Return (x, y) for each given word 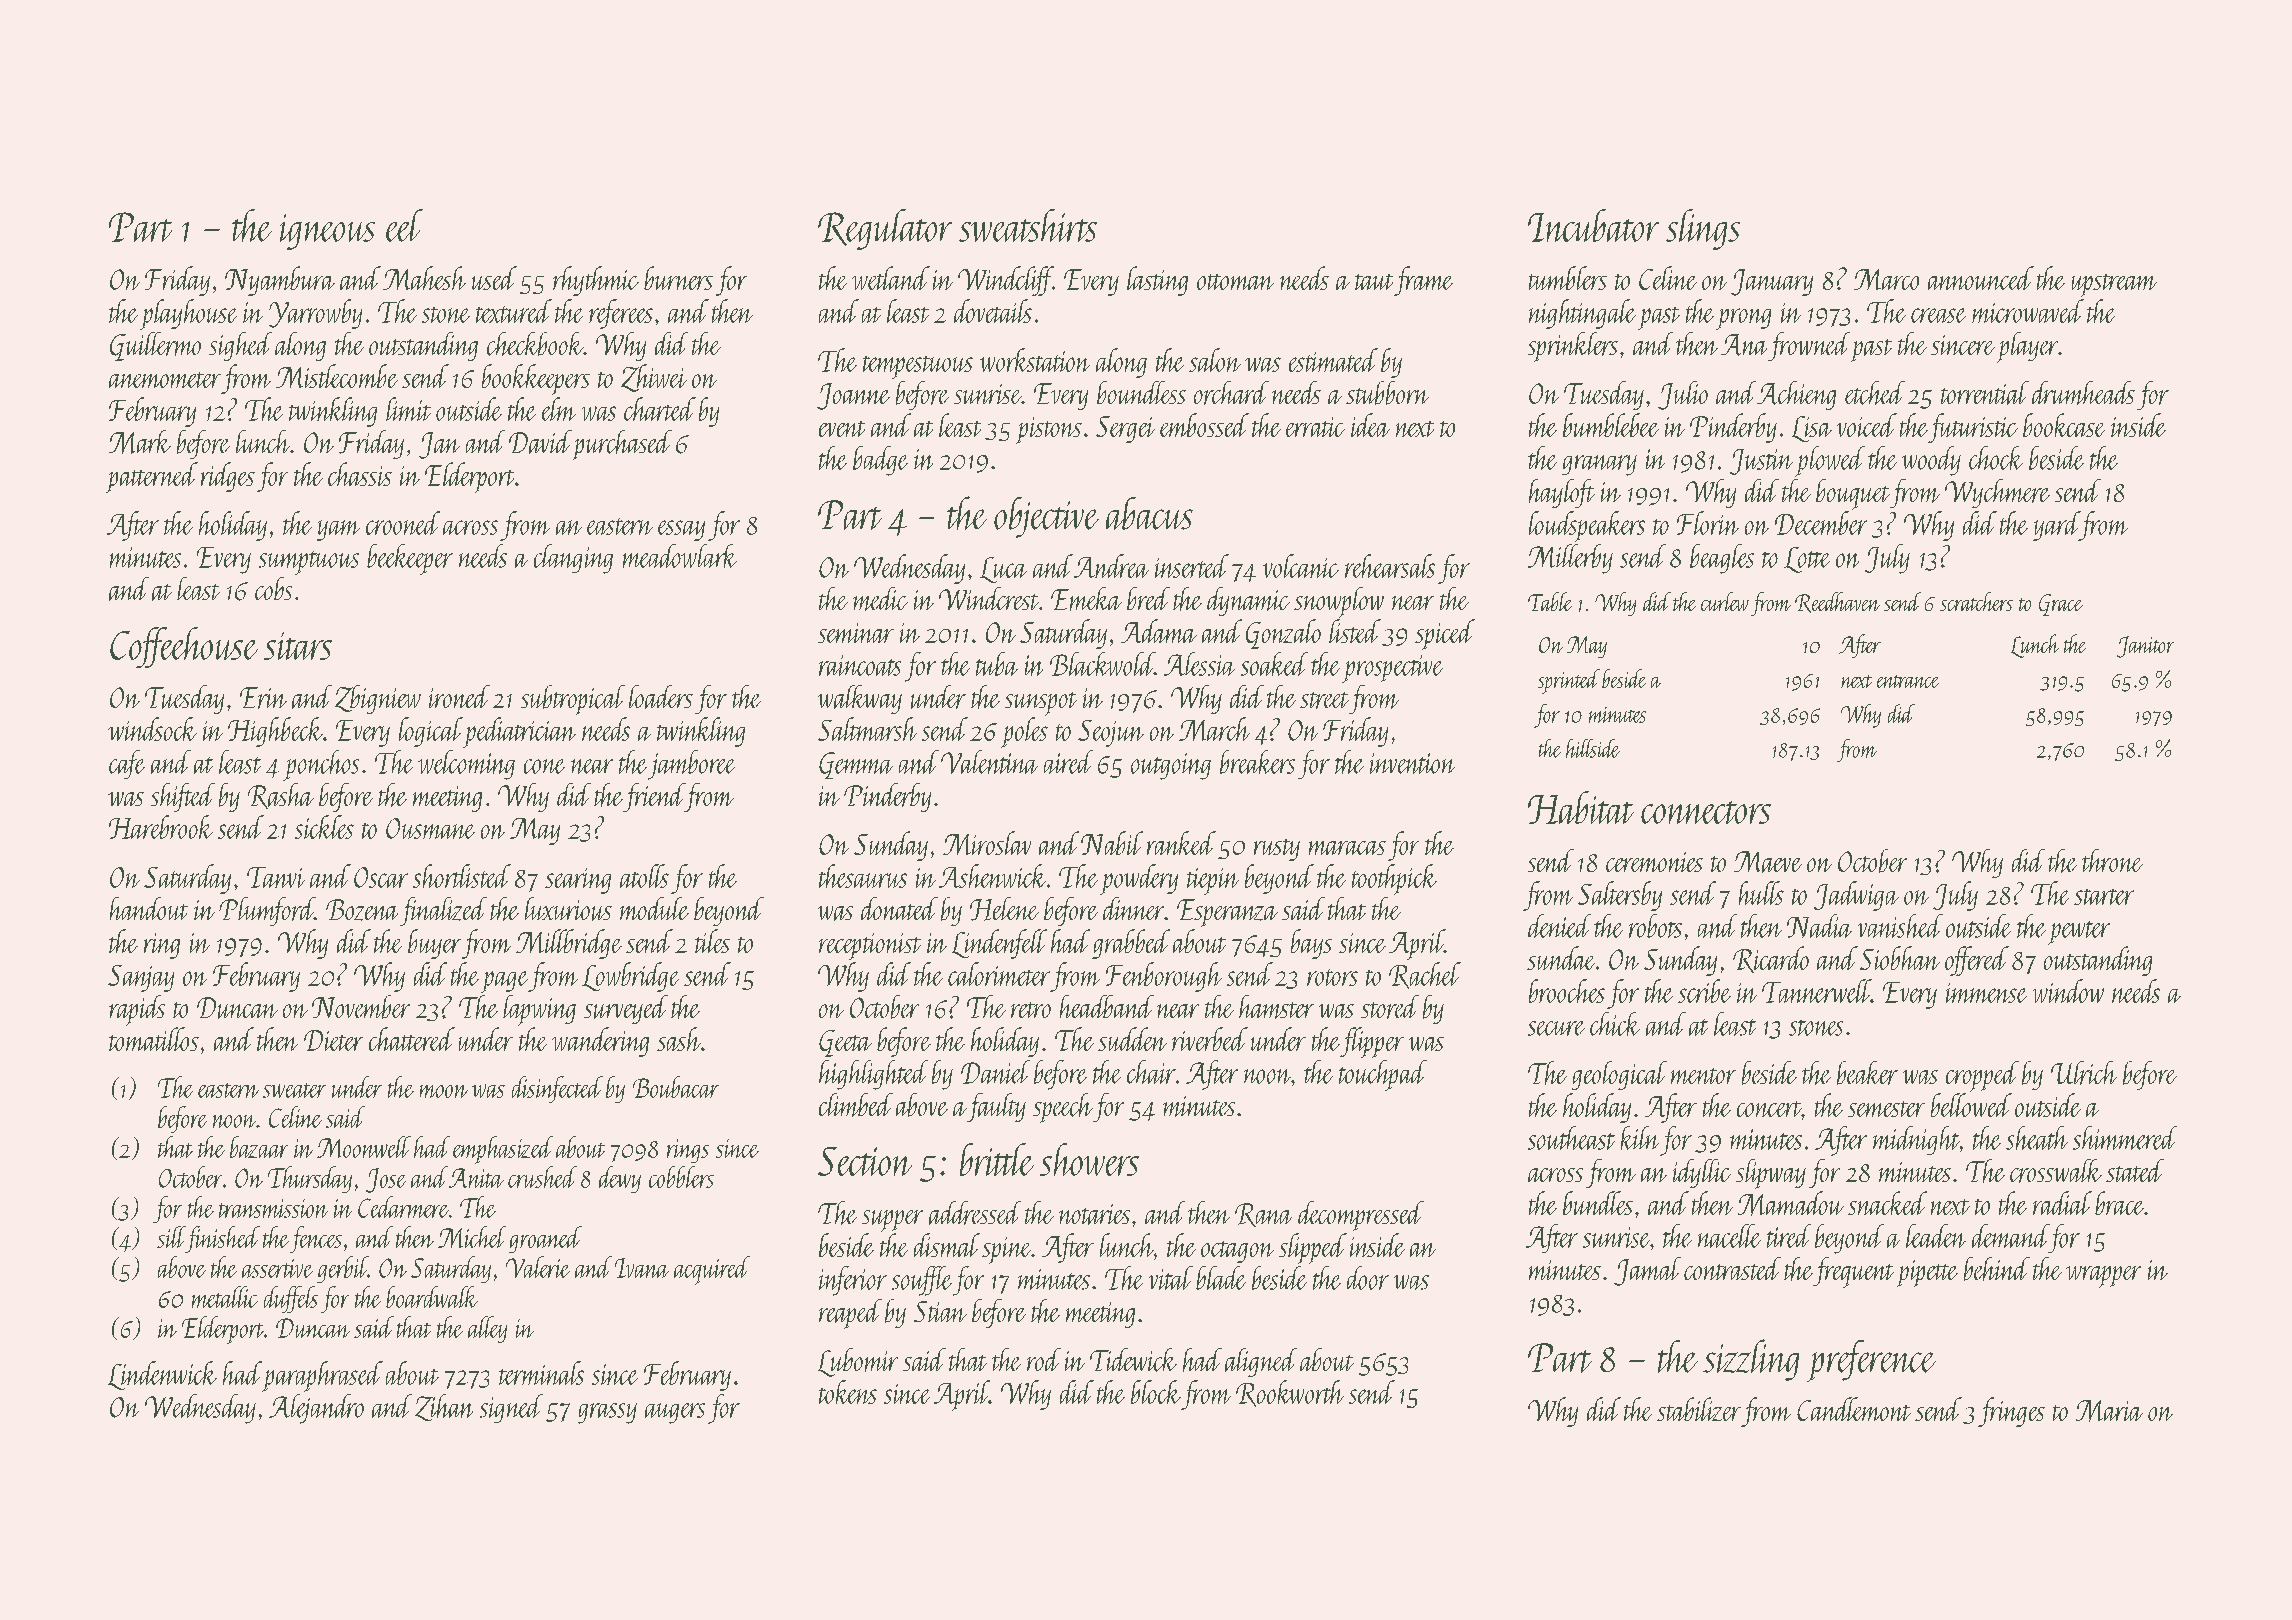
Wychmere (1997, 493)
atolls (644, 876)
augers (675, 1413)
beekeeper (410, 559)
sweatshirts (1028, 225)
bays (1311, 944)
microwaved (2028, 311)
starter (2104, 897)
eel (404, 225)
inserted (1192, 566)
